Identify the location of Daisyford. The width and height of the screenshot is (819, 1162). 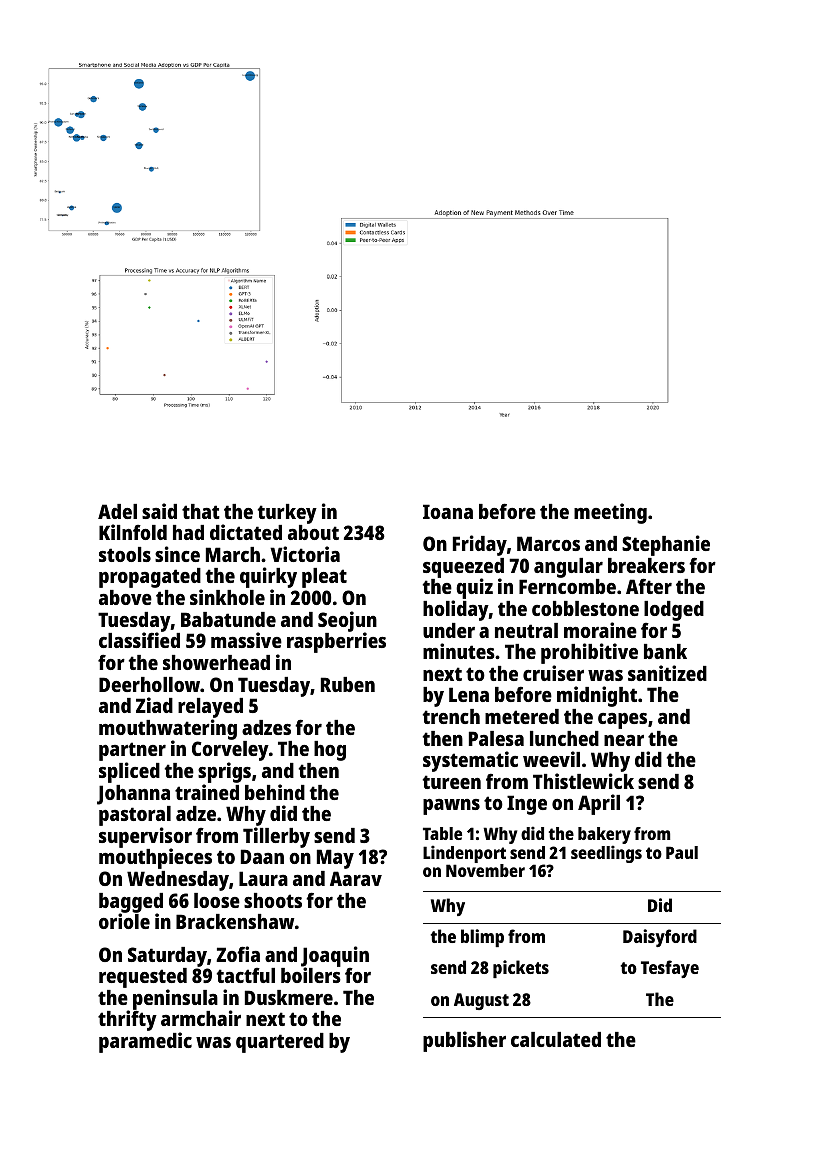
(660, 938).
